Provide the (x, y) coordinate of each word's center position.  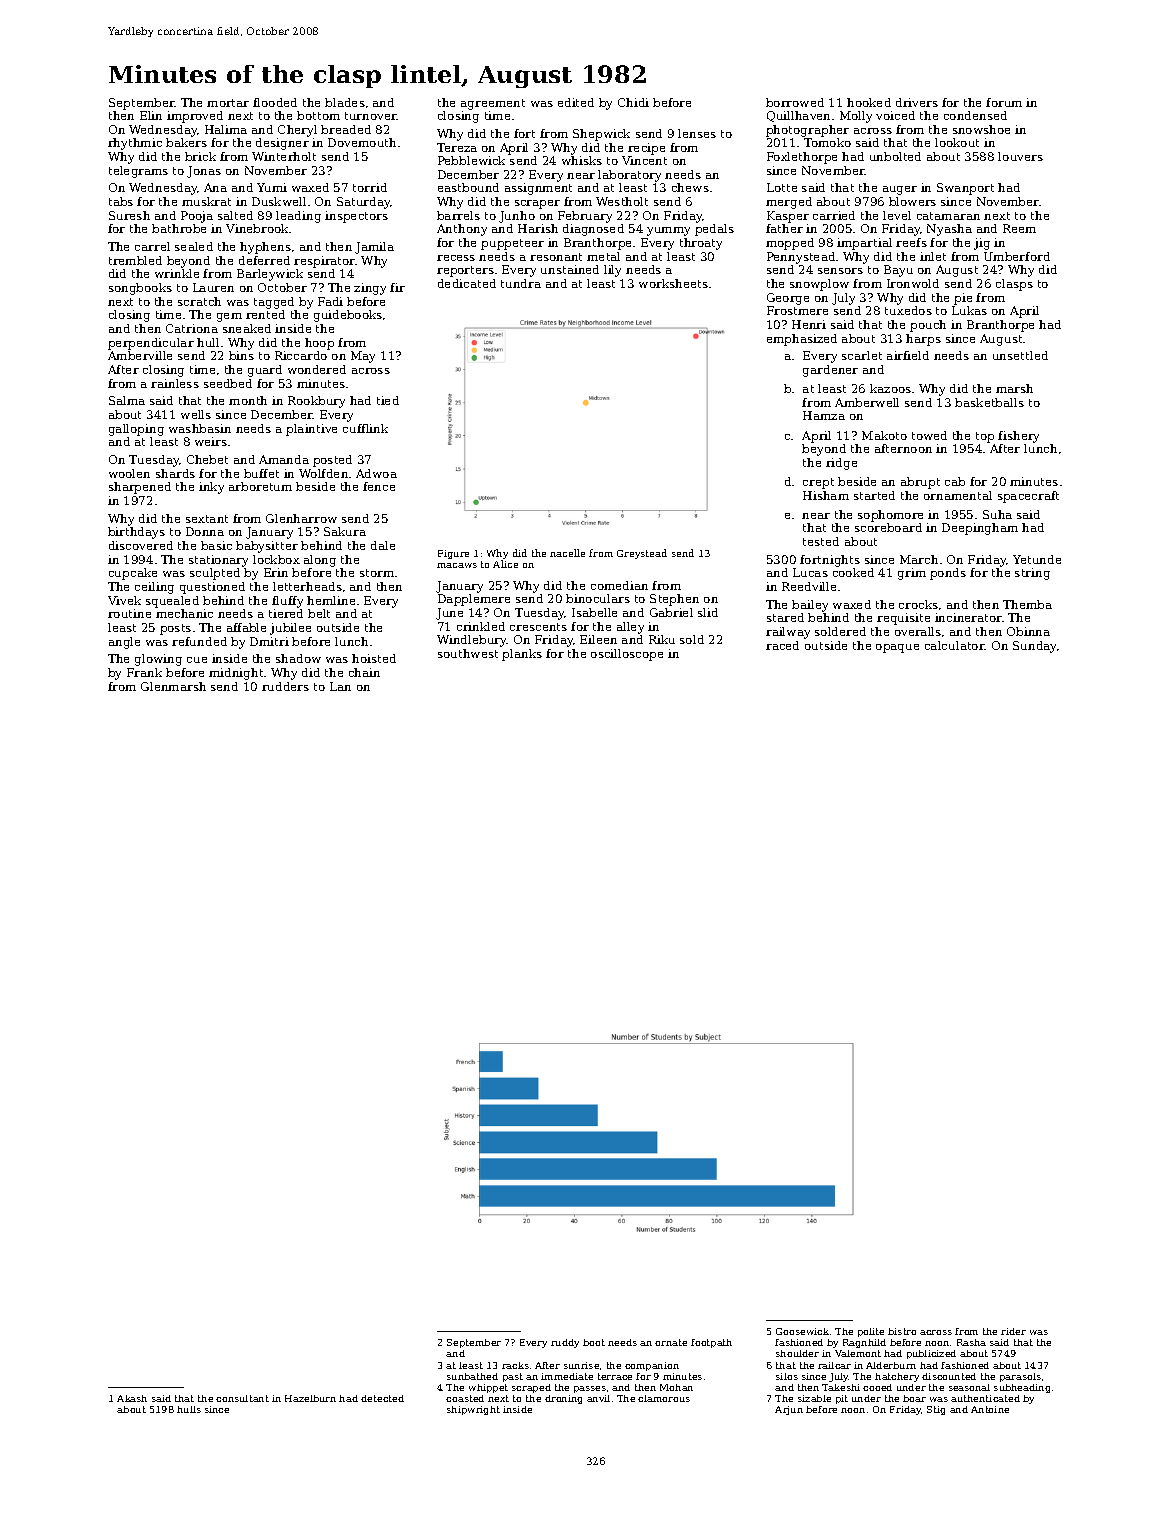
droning (563, 1399)
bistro (902, 1331)
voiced (895, 115)
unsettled (1020, 355)
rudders (285, 686)
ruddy (565, 1343)
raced (782, 645)
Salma (127, 400)
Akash (132, 1398)
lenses (697, 133)
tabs (121, 201)
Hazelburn (310, 1398)
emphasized (802, 340)
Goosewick (802, 1331)
